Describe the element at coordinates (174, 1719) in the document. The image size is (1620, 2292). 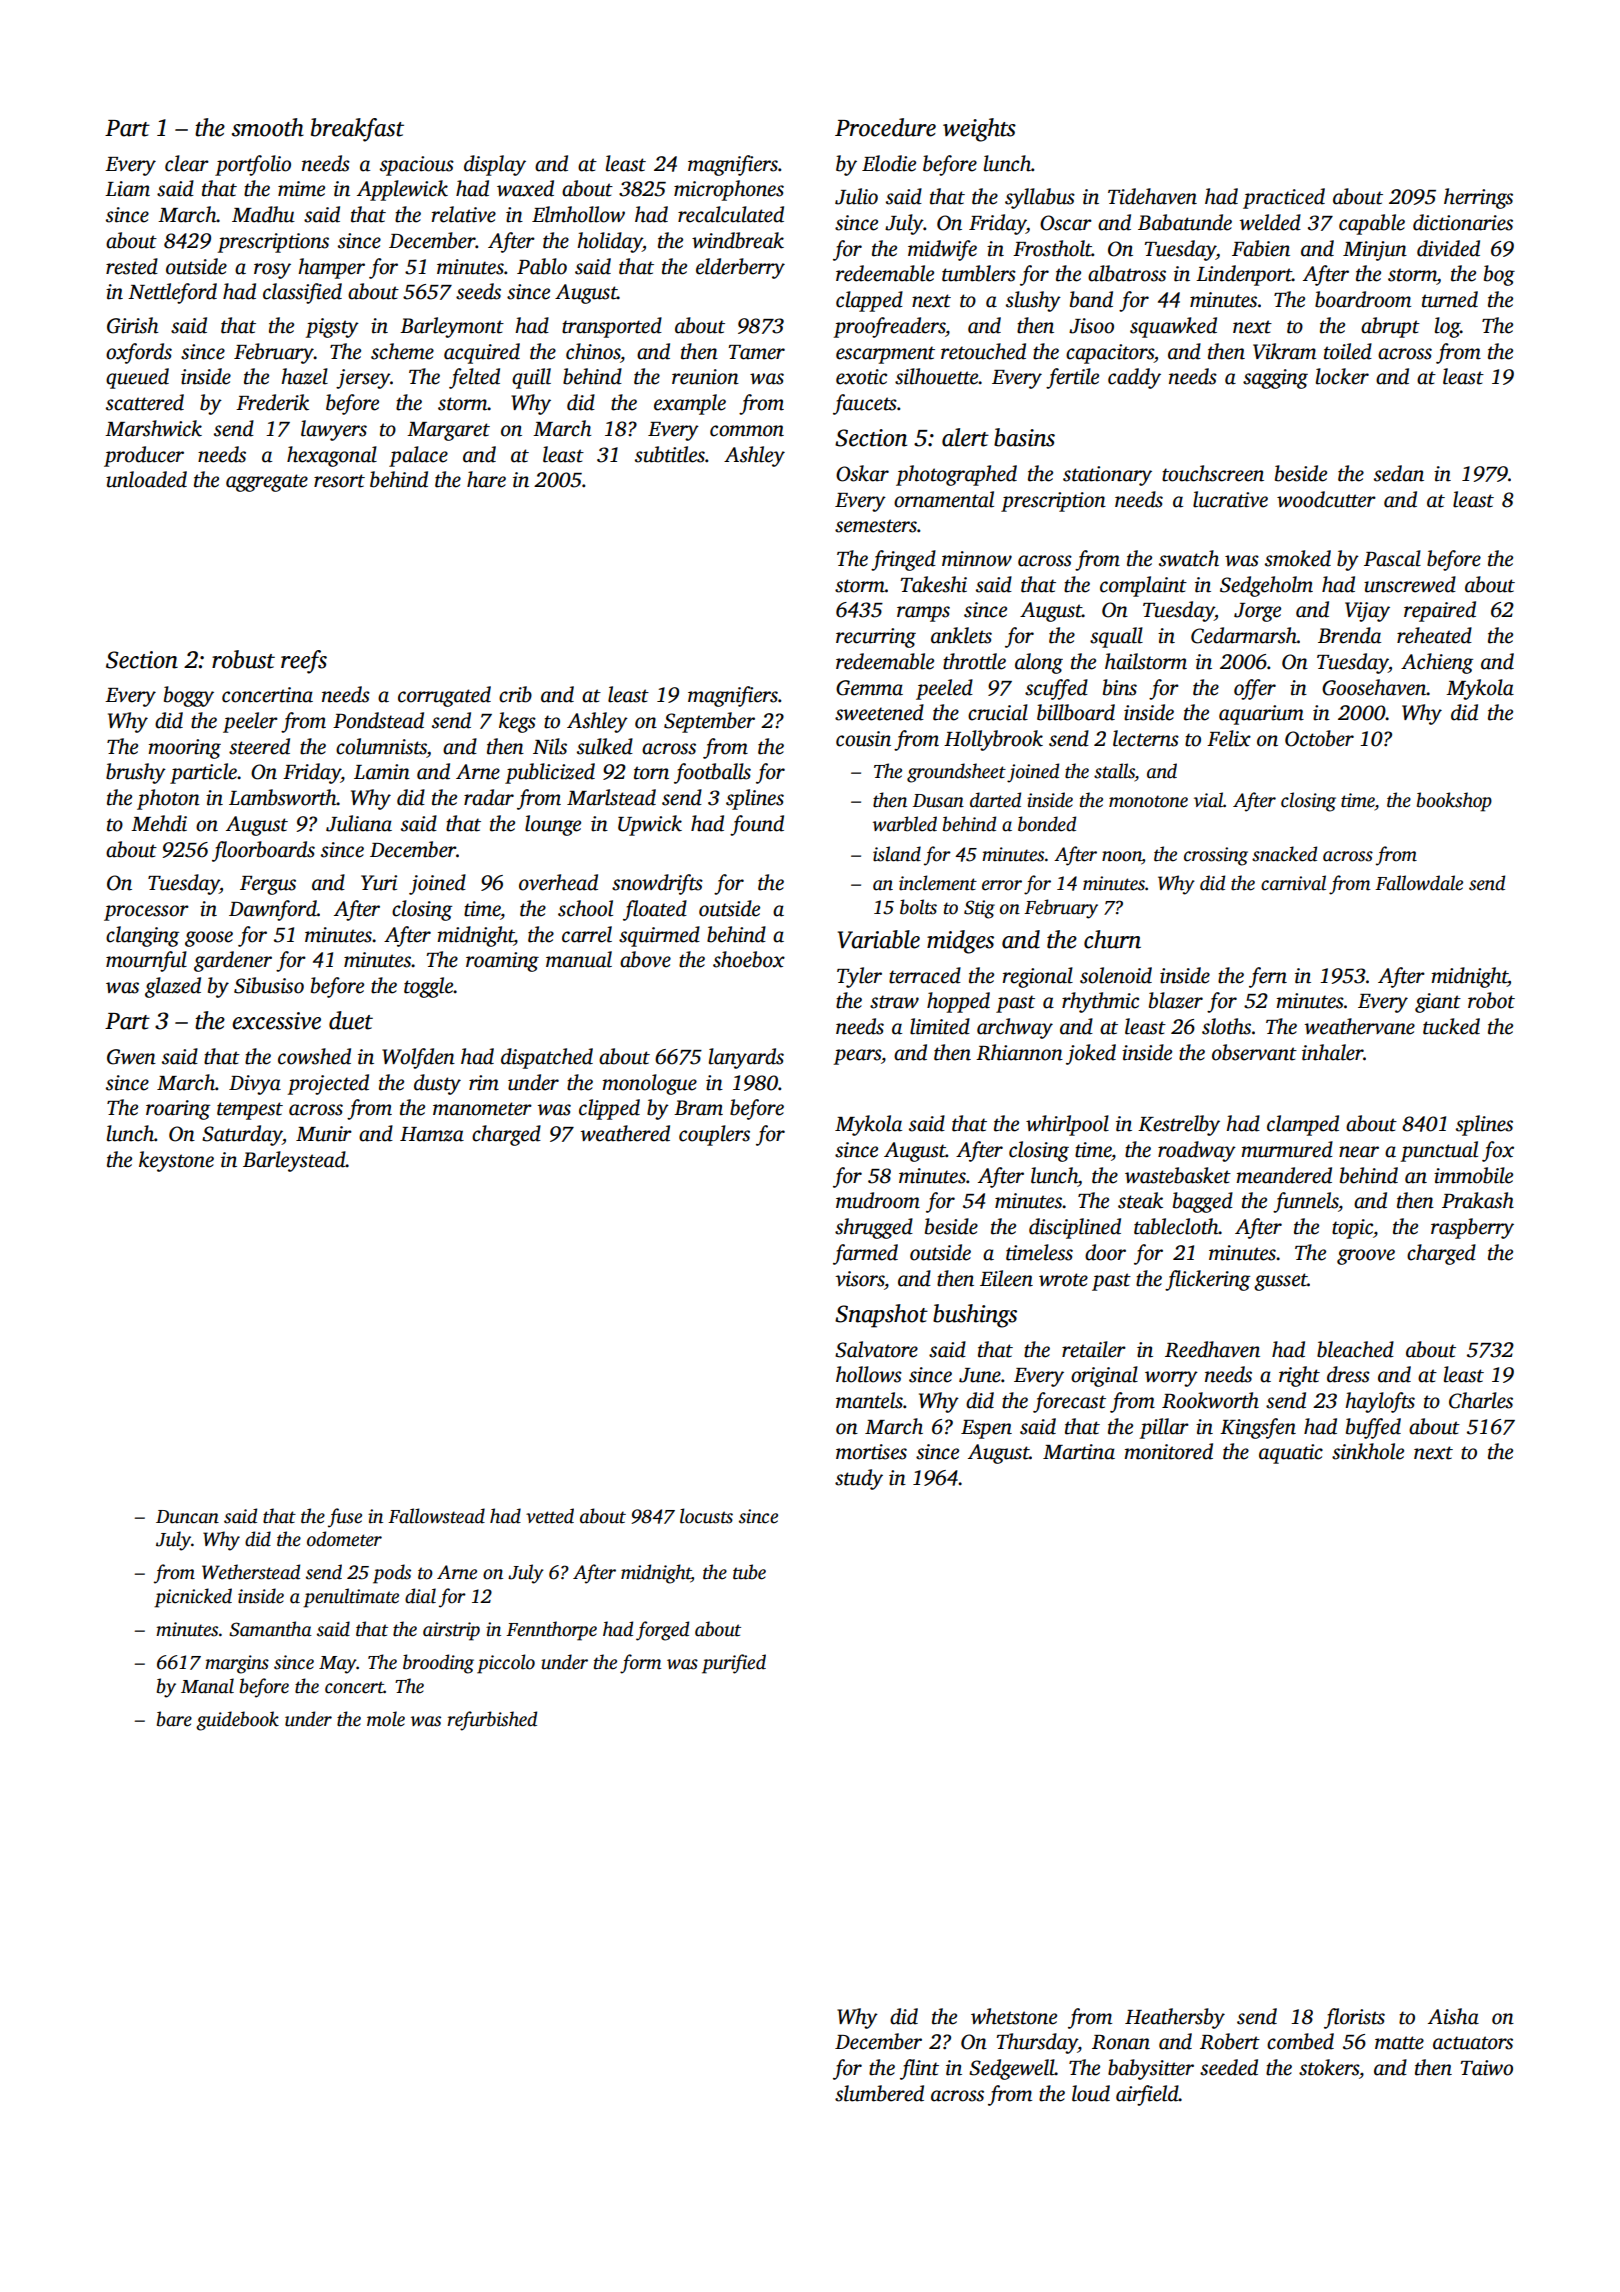
I see `bare` at that location.
